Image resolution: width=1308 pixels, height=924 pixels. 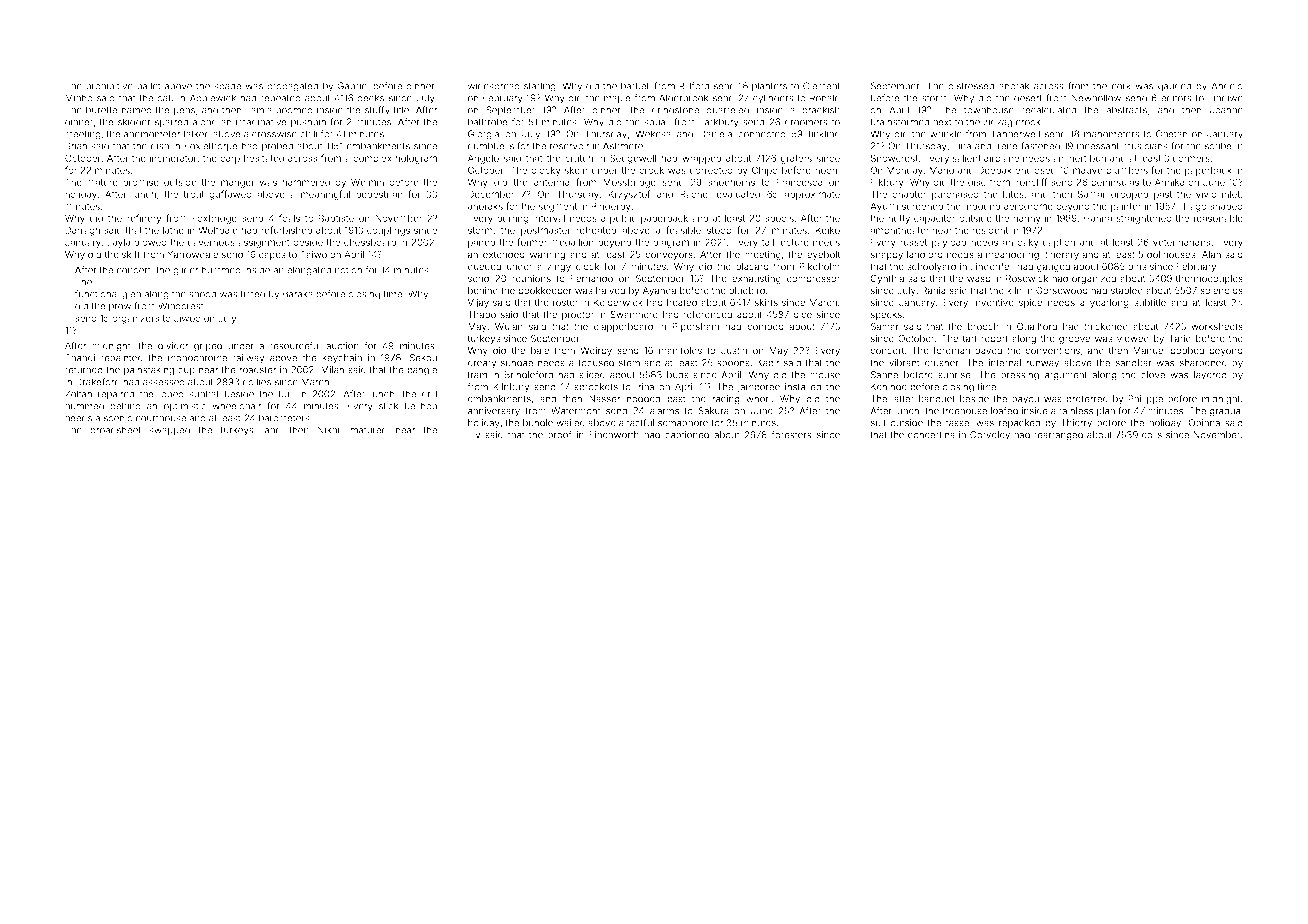 What do you see at coordinates (173, 158) in the document?
I see `incinerator` at bounding box center [173, 158].
